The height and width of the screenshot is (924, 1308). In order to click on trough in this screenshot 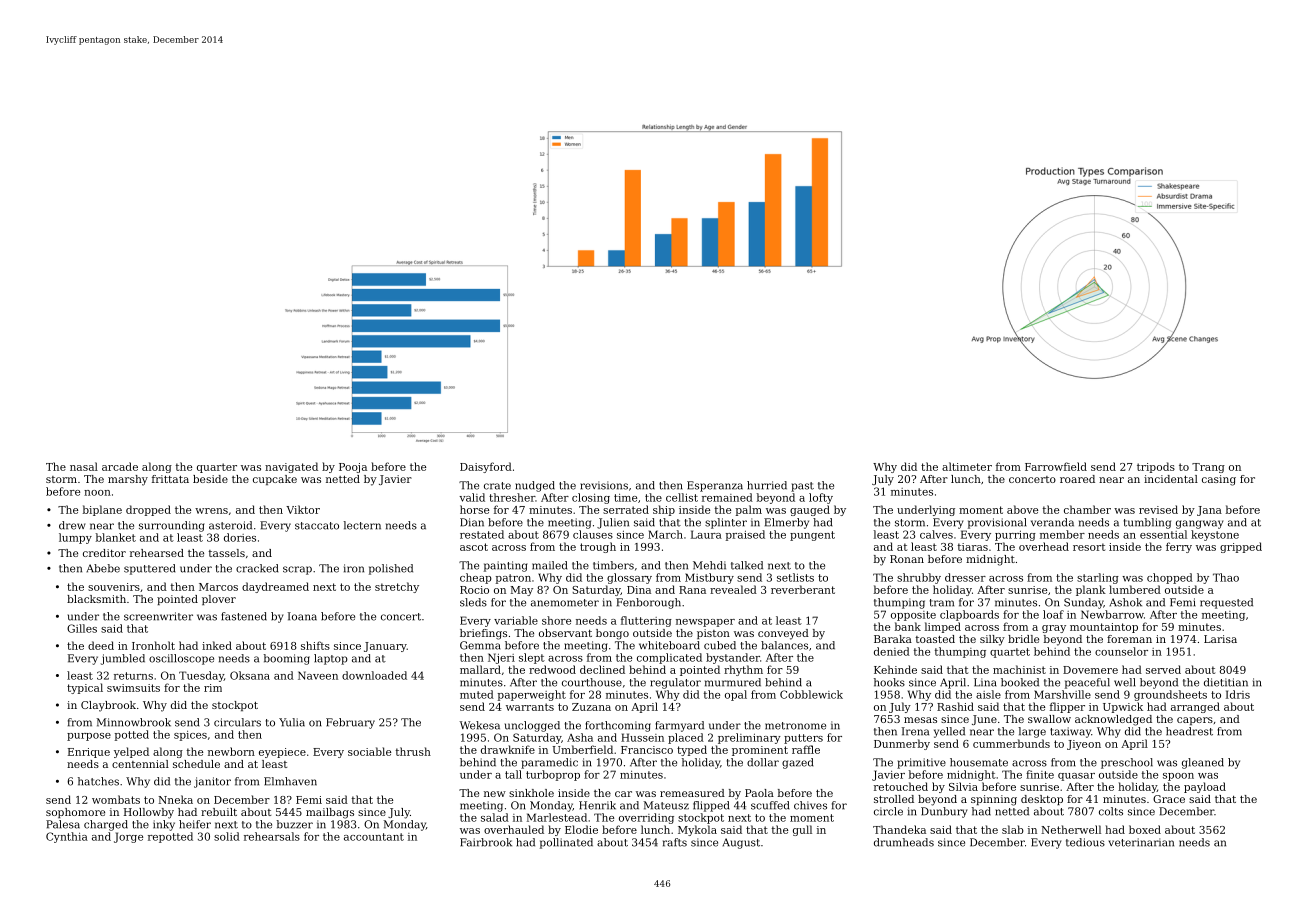, I will do `click(598, 547)`.
